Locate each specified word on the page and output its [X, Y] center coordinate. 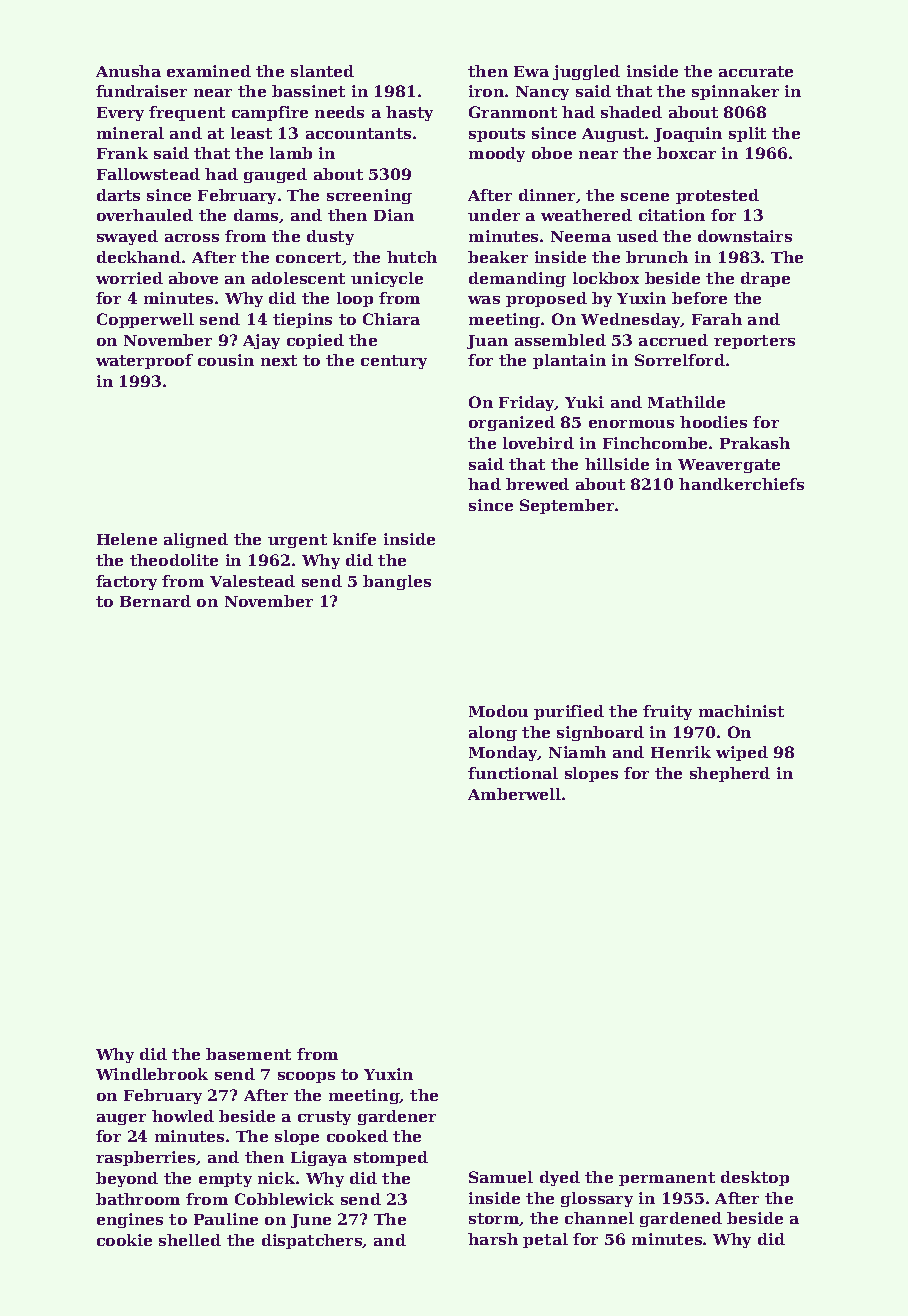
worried [129, 278]
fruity [667, 712]
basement [248, 1054]
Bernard [155, 601]
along [493, 733]
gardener [397, 1117]
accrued [673, 340]
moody [497, 154]
